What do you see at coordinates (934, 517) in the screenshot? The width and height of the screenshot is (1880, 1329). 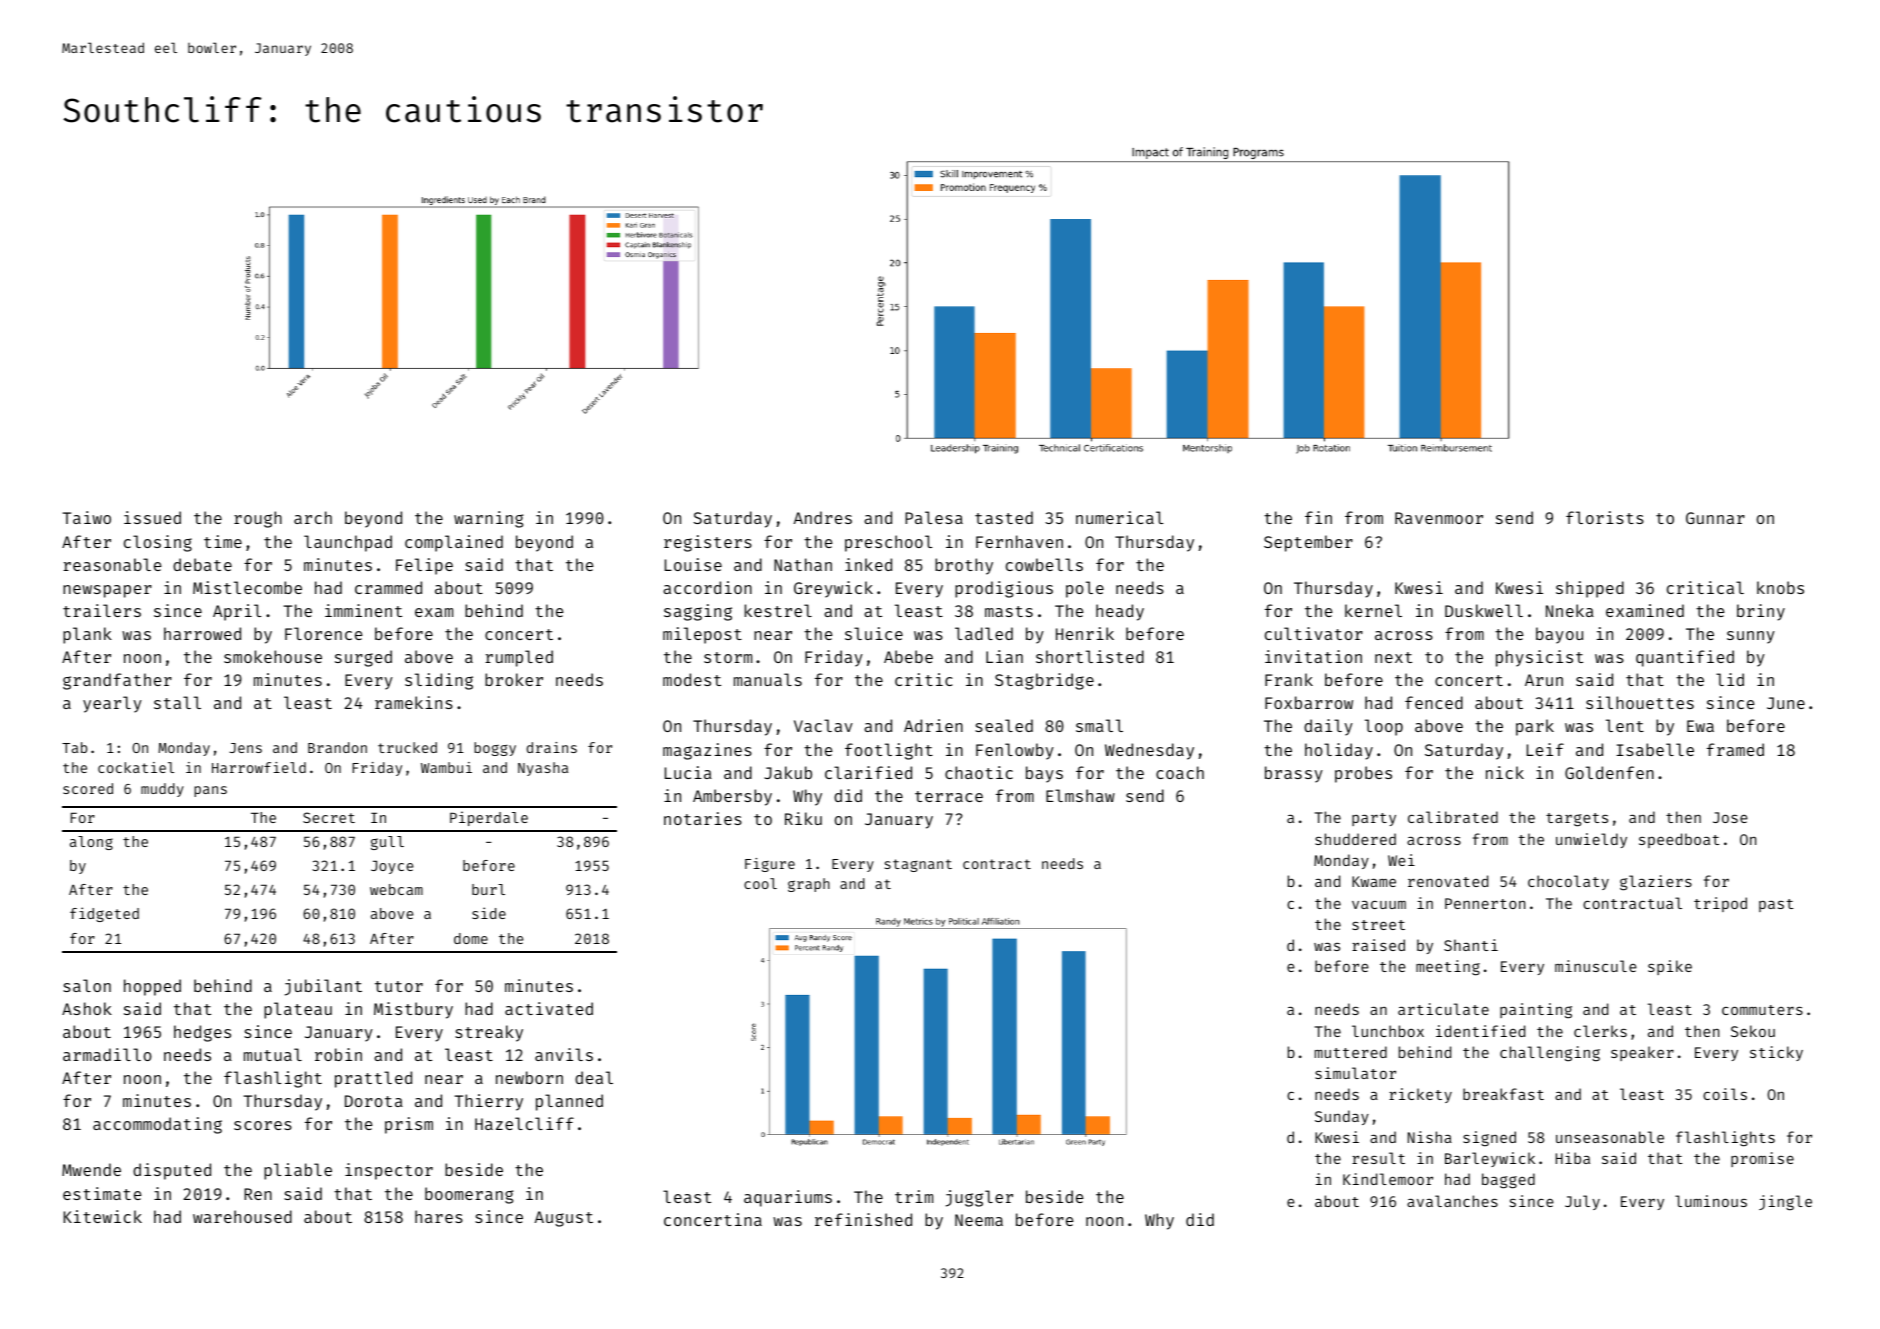 I see `Palesa` at bounding box center [934, 517].
